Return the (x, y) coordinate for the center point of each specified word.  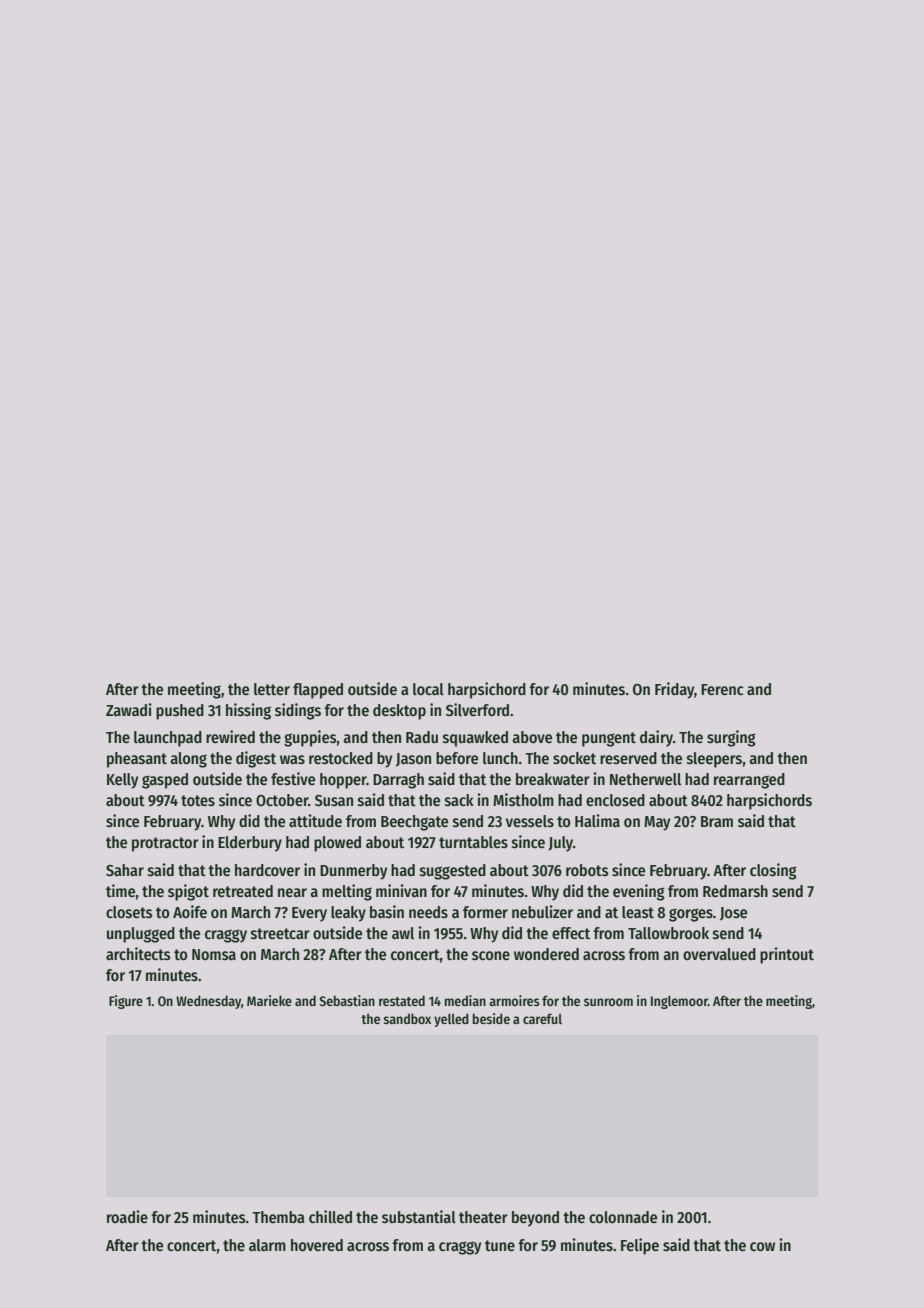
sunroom (608, 1002)
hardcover (267, 870)
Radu (422, 737)
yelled (451, 1020)
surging (731, 738)
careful (542, 1018)
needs (428, 912)
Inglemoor (679, 1002)
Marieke (269, 1000)
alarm (267, 1245)
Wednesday (208, 1002)
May (657, 823)
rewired (230, 736)
